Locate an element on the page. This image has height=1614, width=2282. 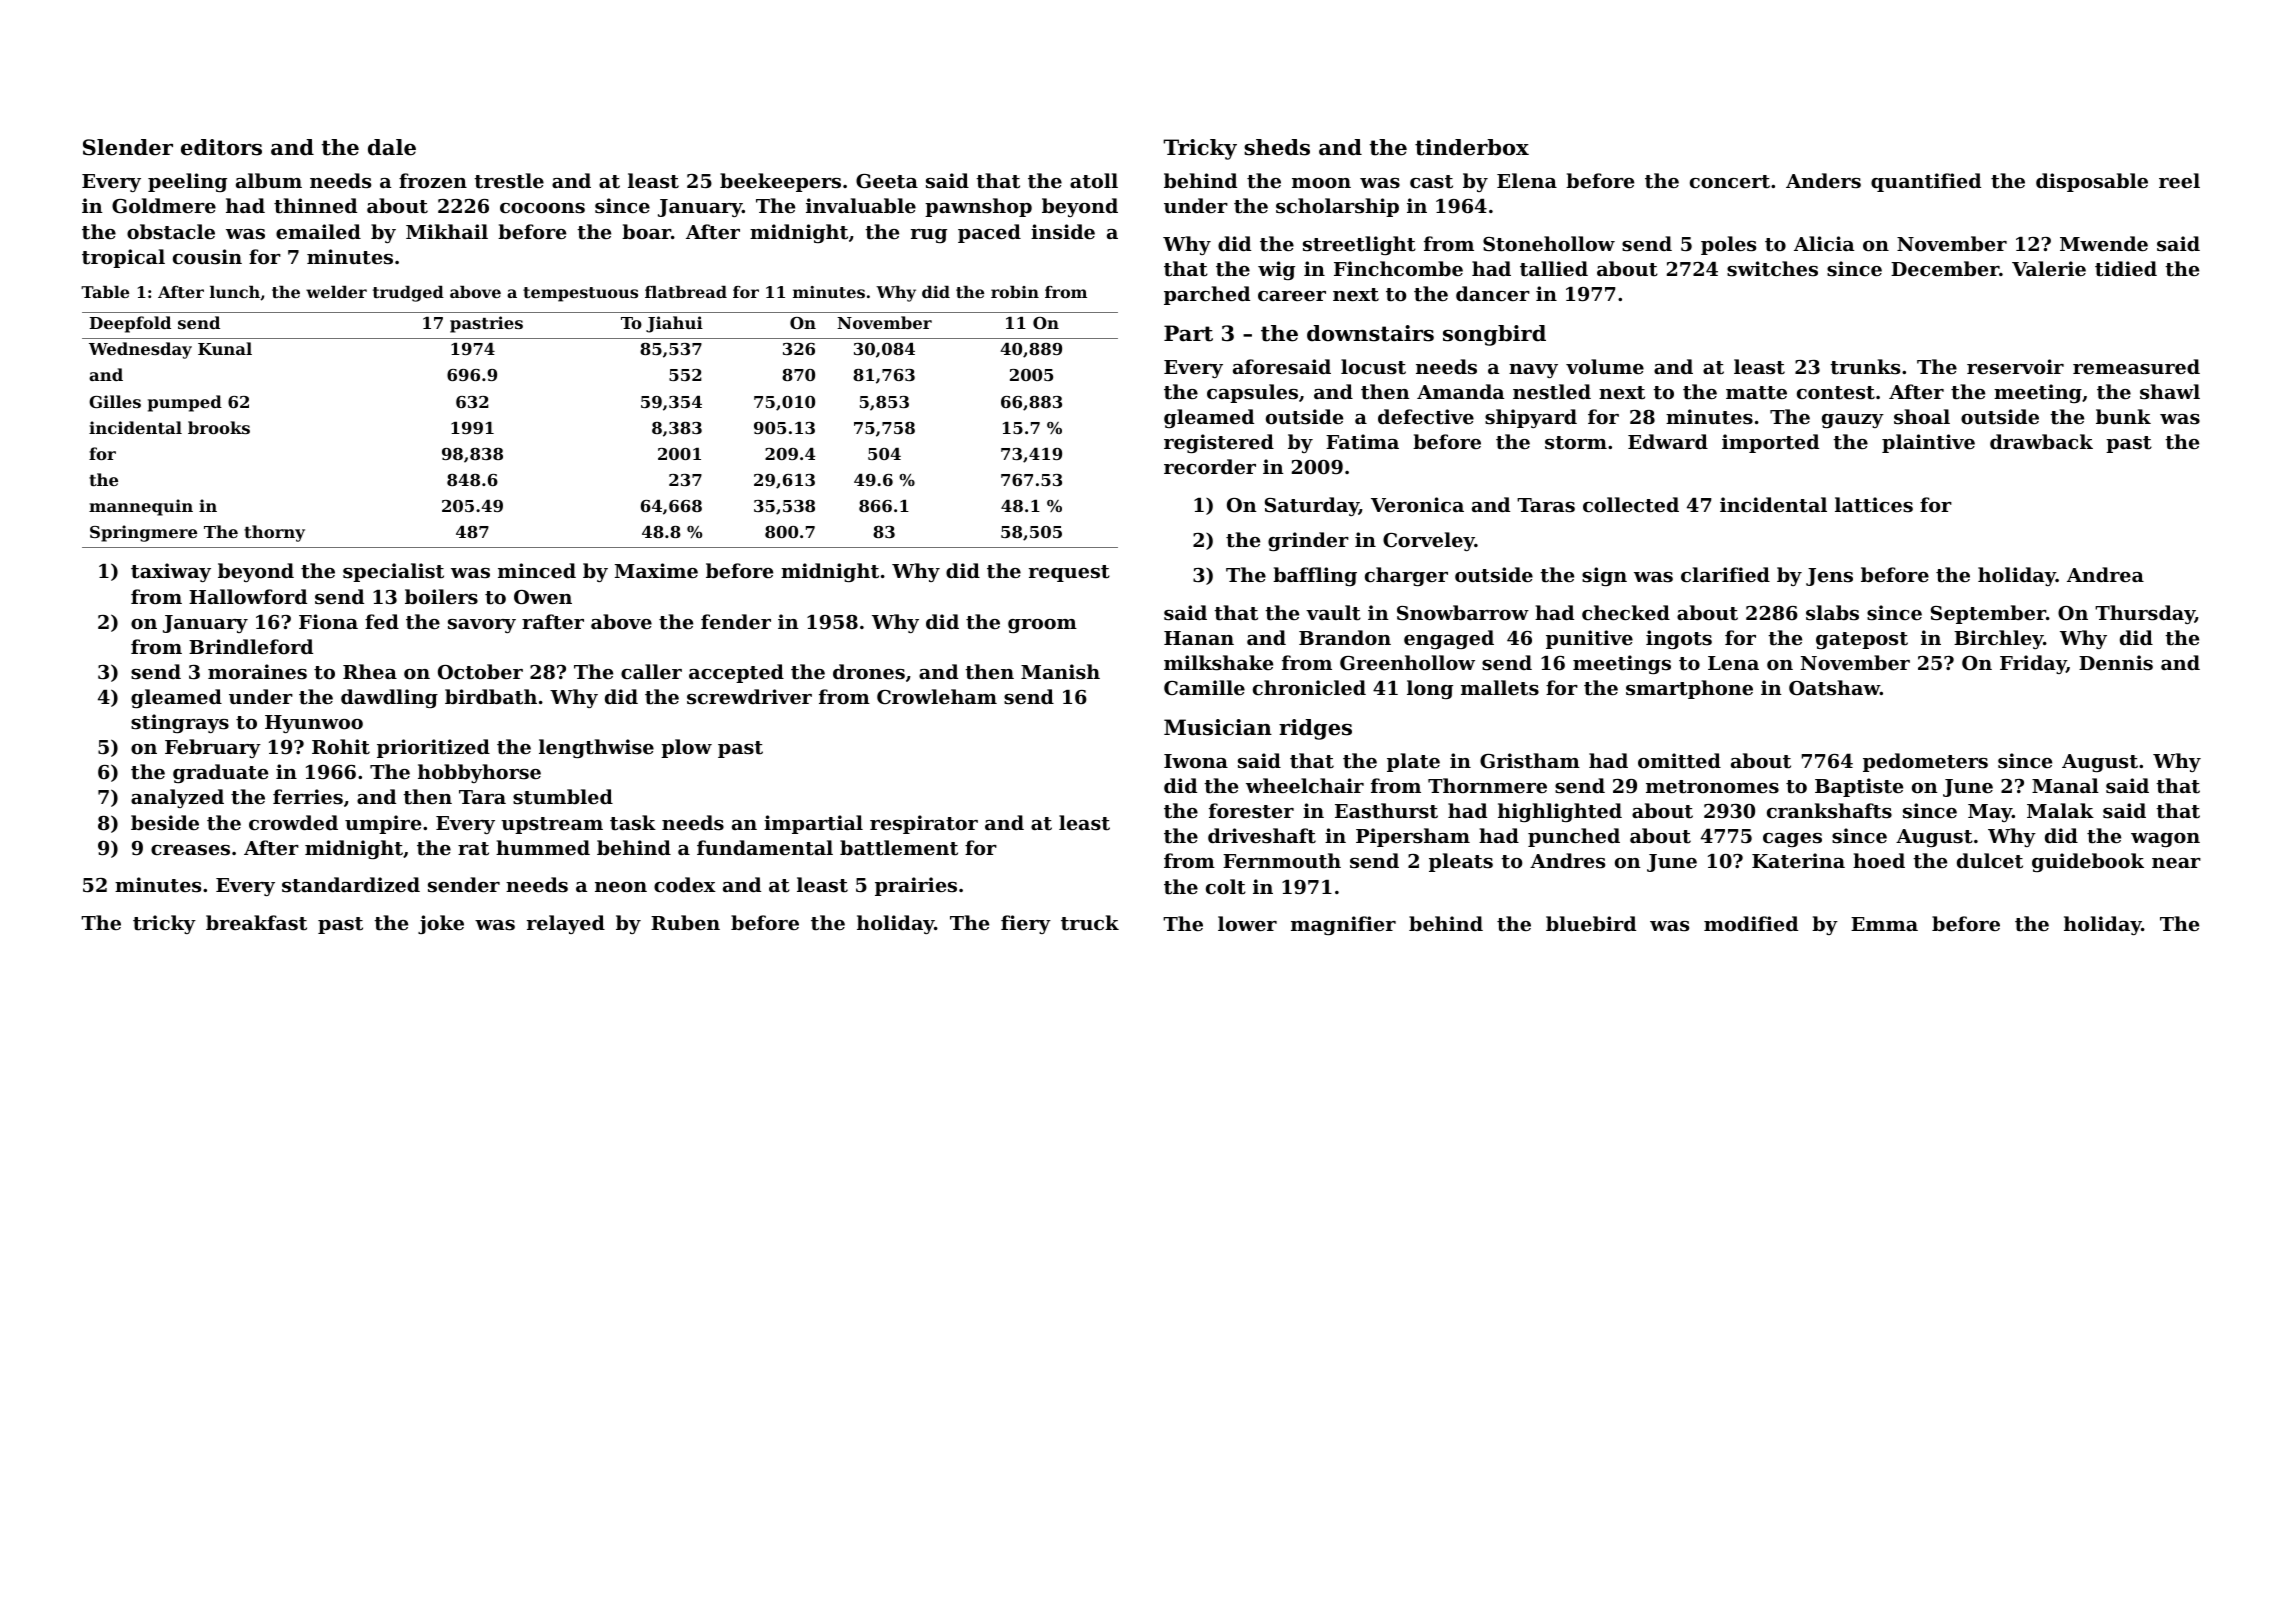
Table is located at coordinates (105, 292).
